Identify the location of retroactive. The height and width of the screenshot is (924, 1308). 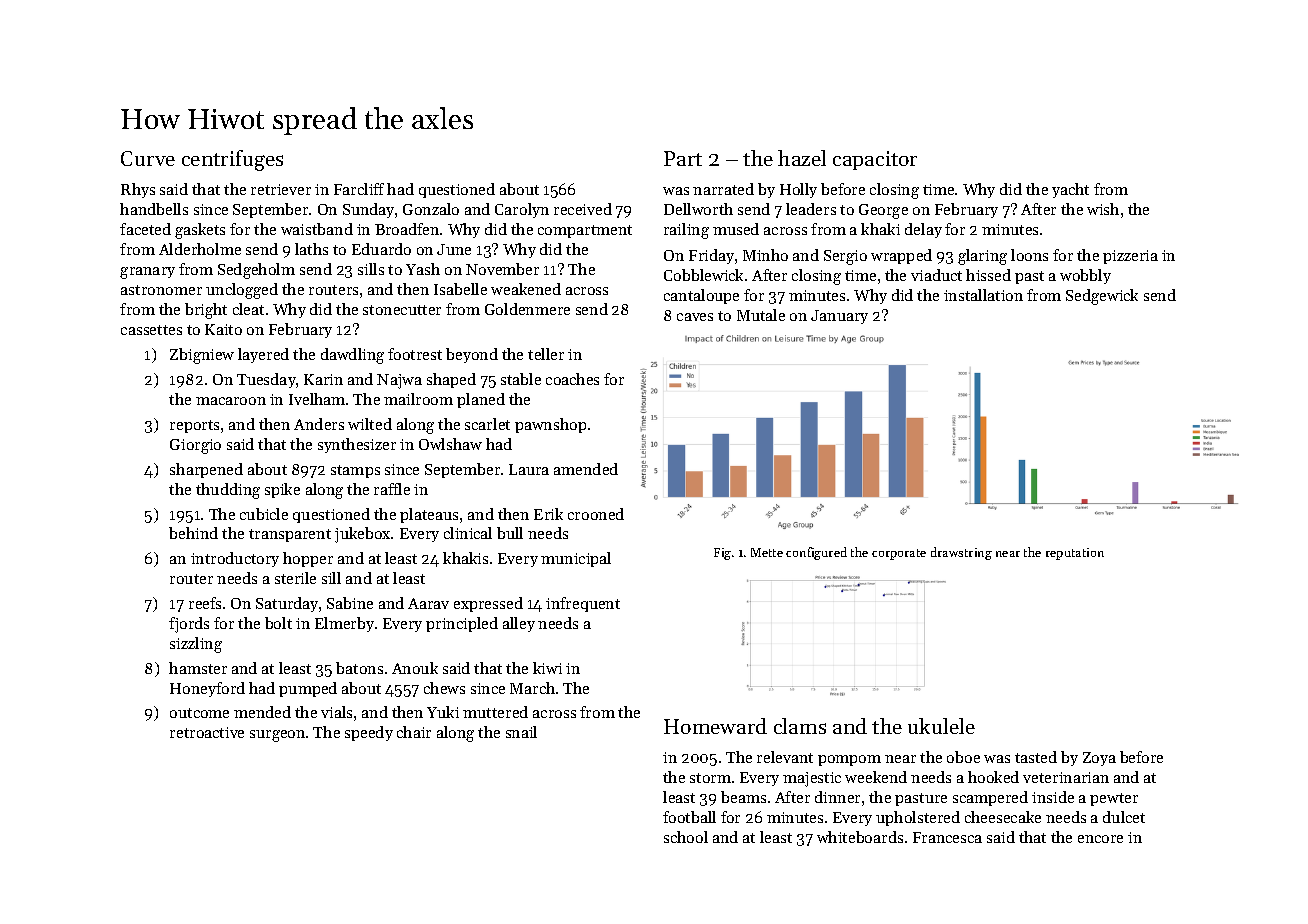
(207, 732).
